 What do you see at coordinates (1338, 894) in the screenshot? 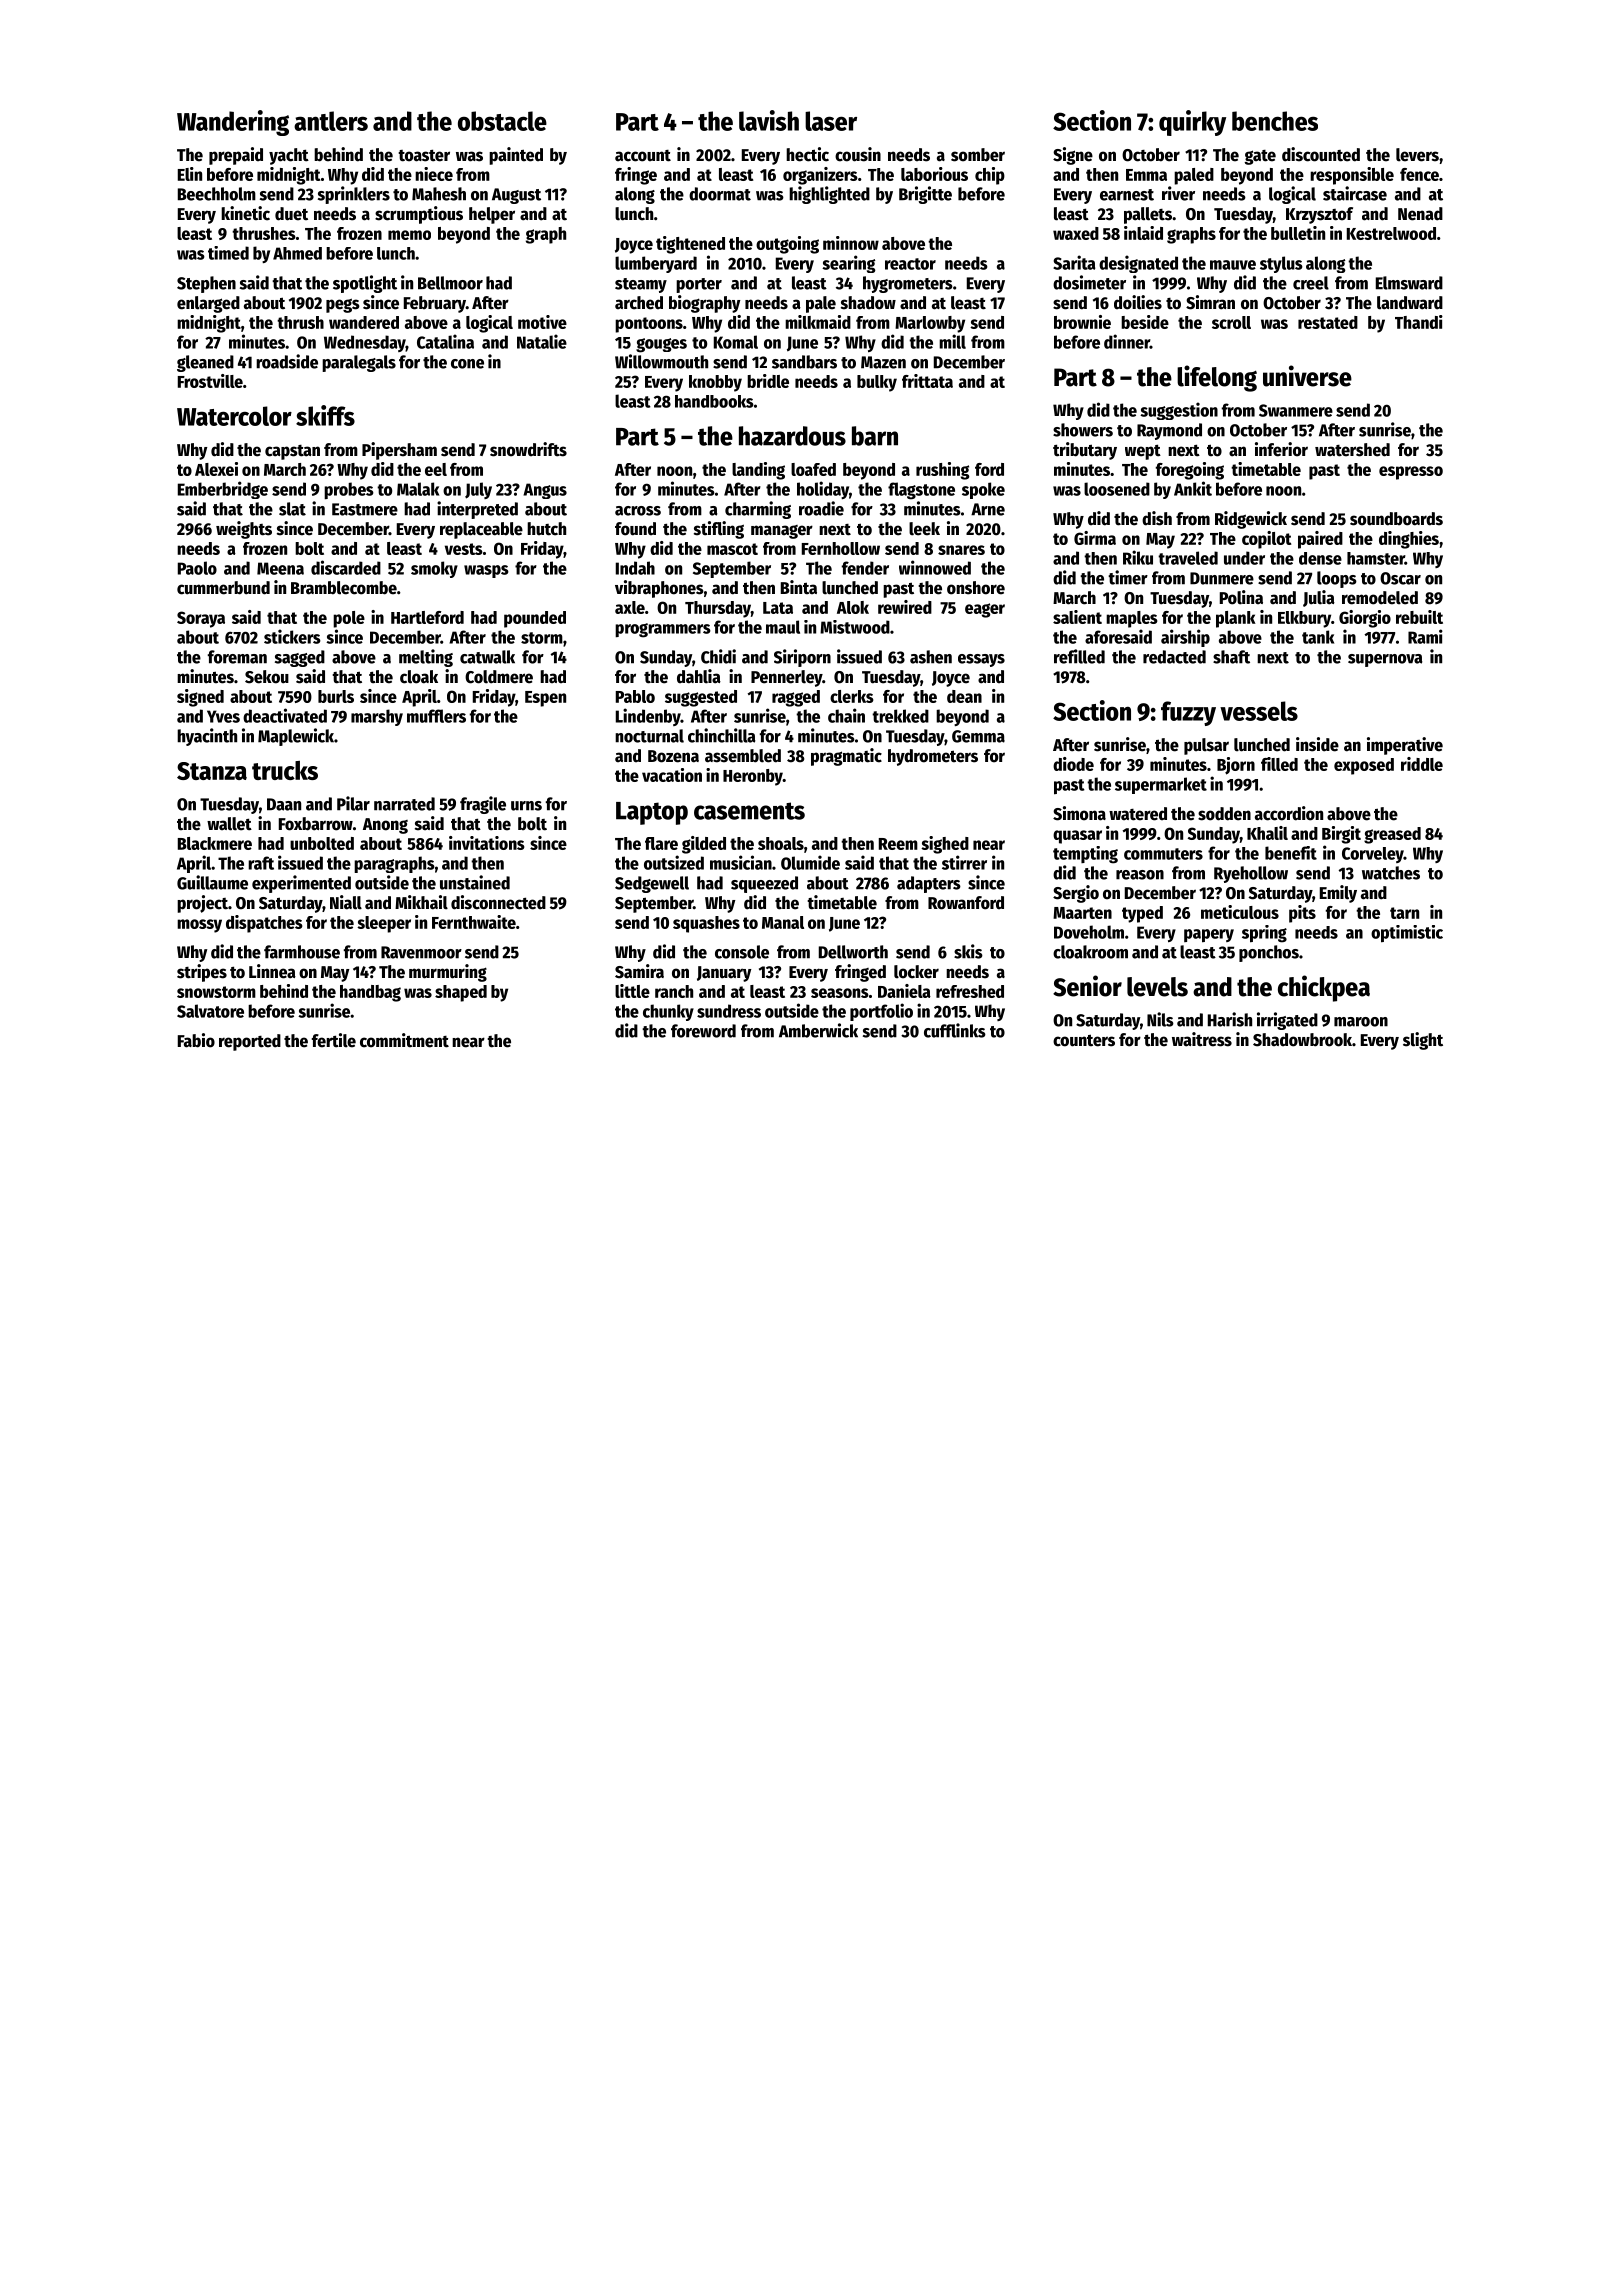
I see `Emily` at bounding box center [1338, 894].
